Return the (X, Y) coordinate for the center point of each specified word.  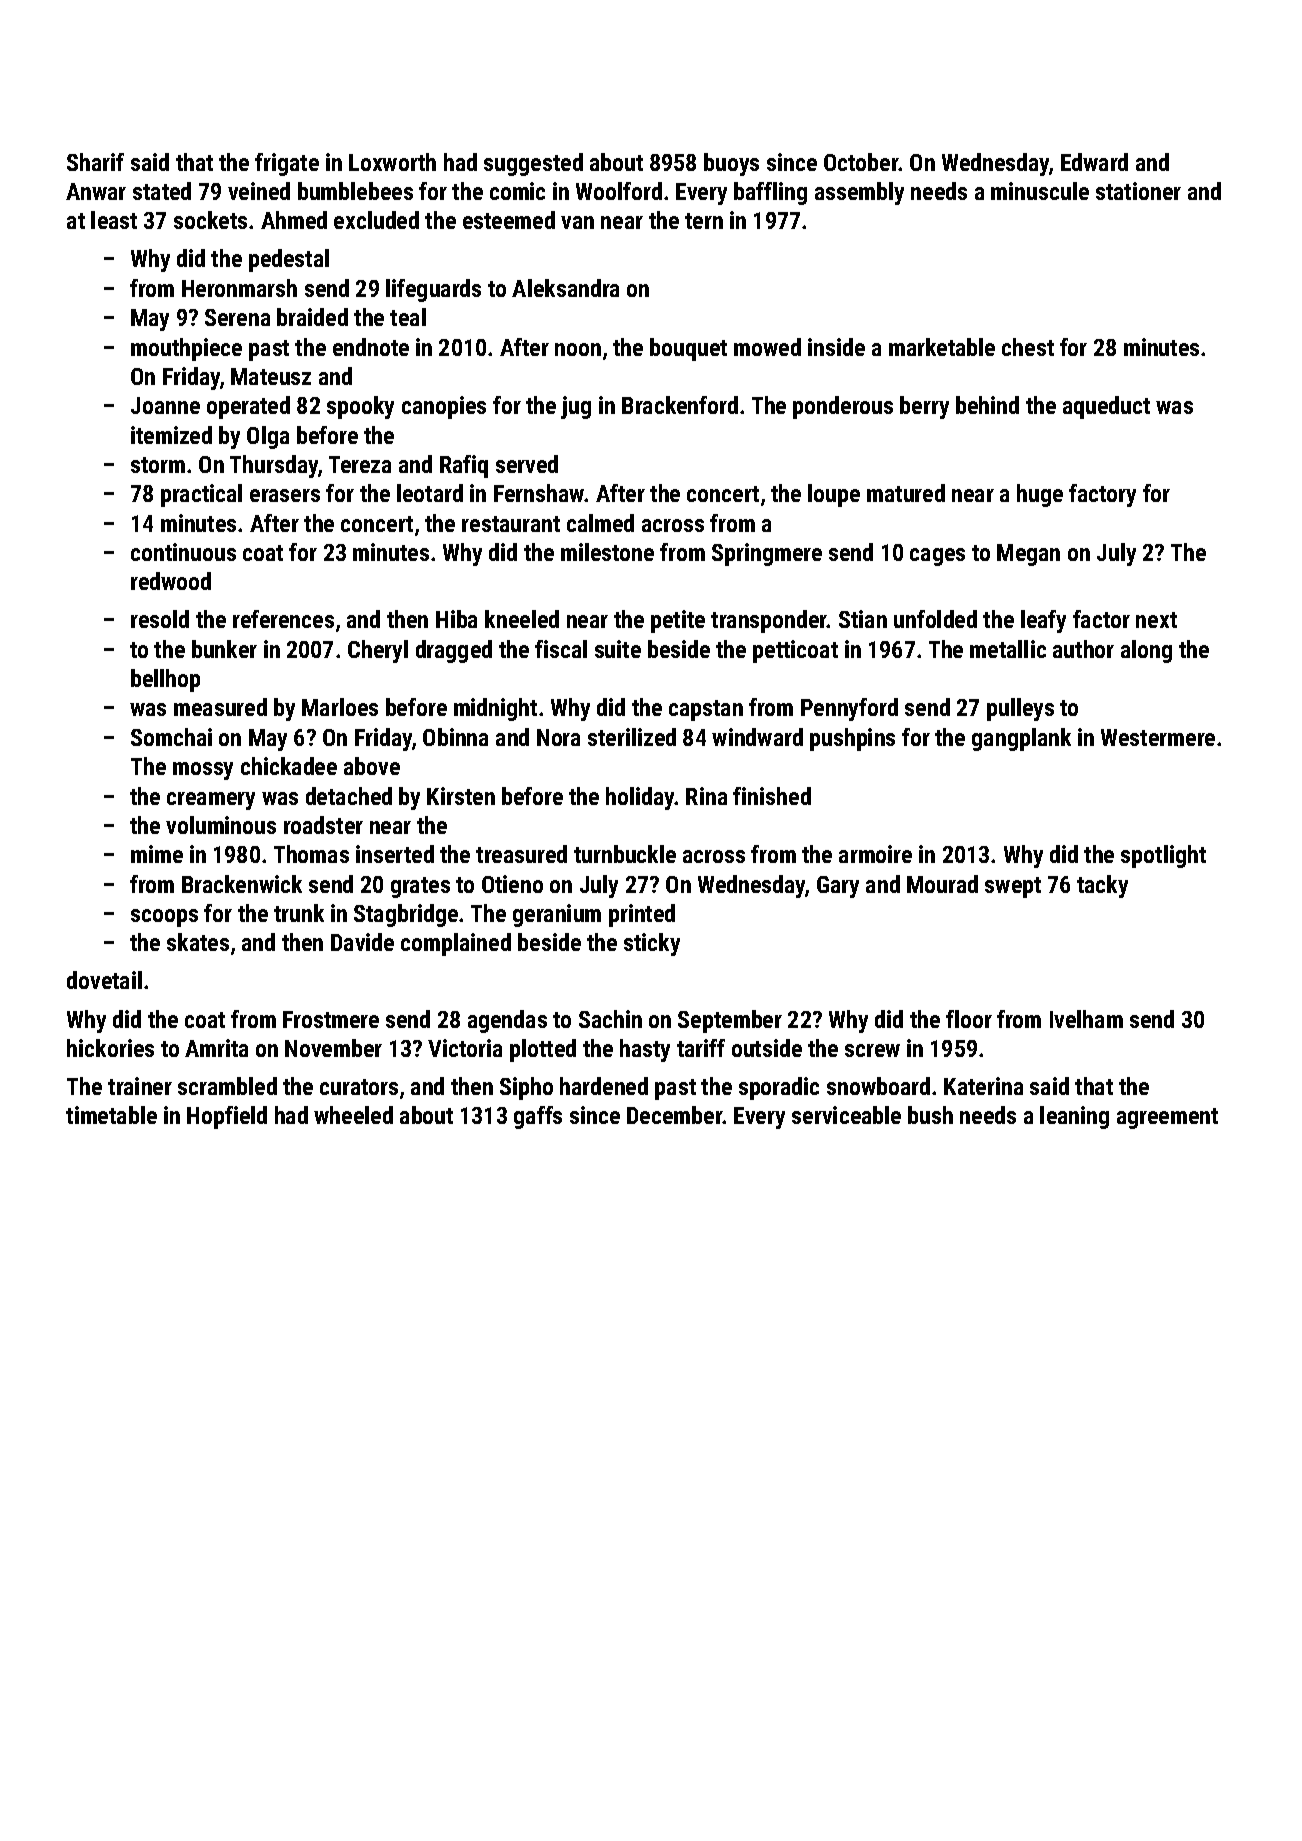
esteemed (509, 220)
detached (349, 796)
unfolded (935, 619)
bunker (224, 649)
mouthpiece (186, 349)
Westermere (1158, 737)
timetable (111, 1115)
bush (930, 1115)
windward (757, 737)
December (675, 1115)
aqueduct (1106, 407)
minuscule (1040, 191)
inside (836, 347)
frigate (287, 164)
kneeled (522, 619)
